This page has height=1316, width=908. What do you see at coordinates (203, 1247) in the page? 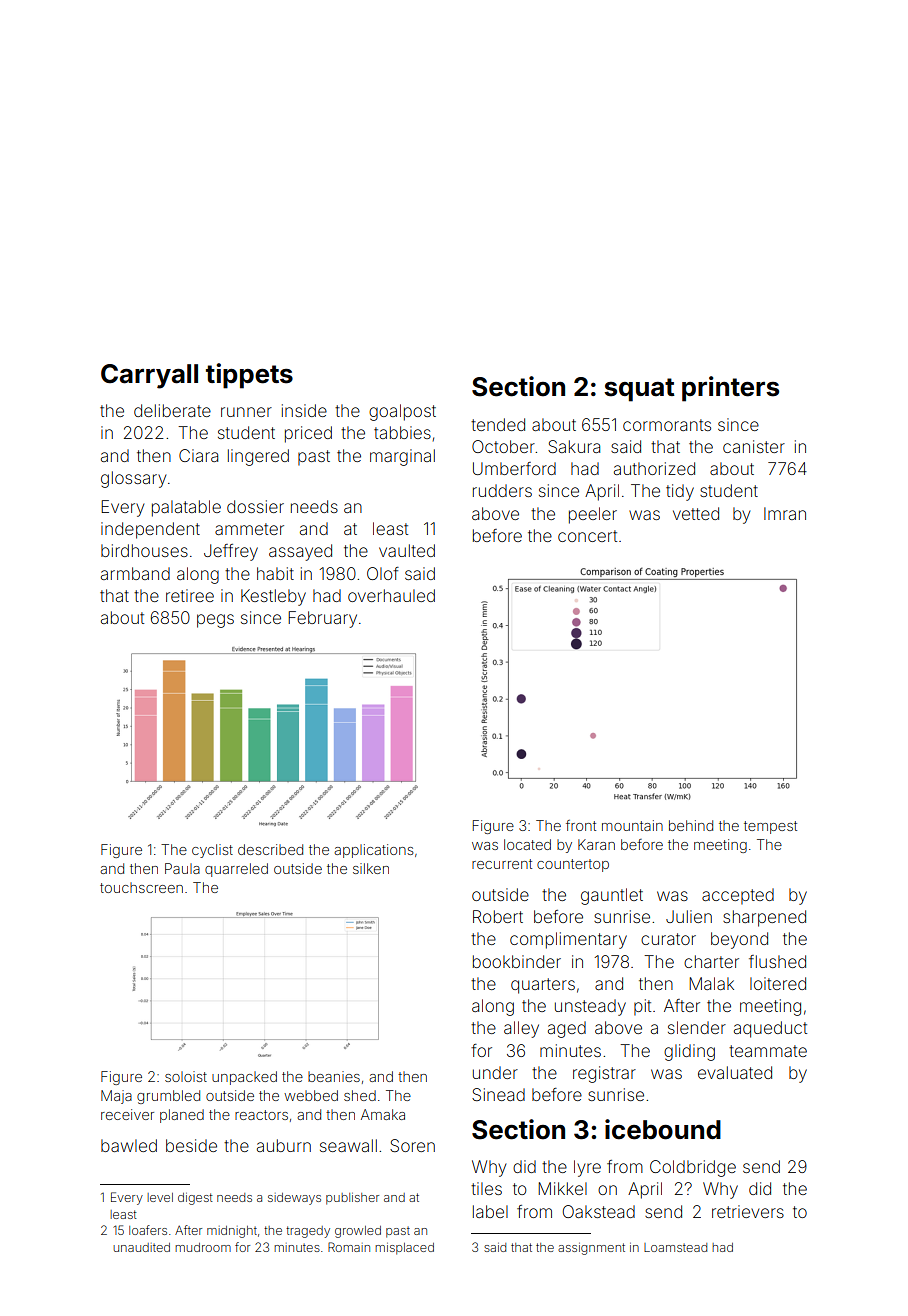
I see `mudroom` at bounding box center [203, 1247].
